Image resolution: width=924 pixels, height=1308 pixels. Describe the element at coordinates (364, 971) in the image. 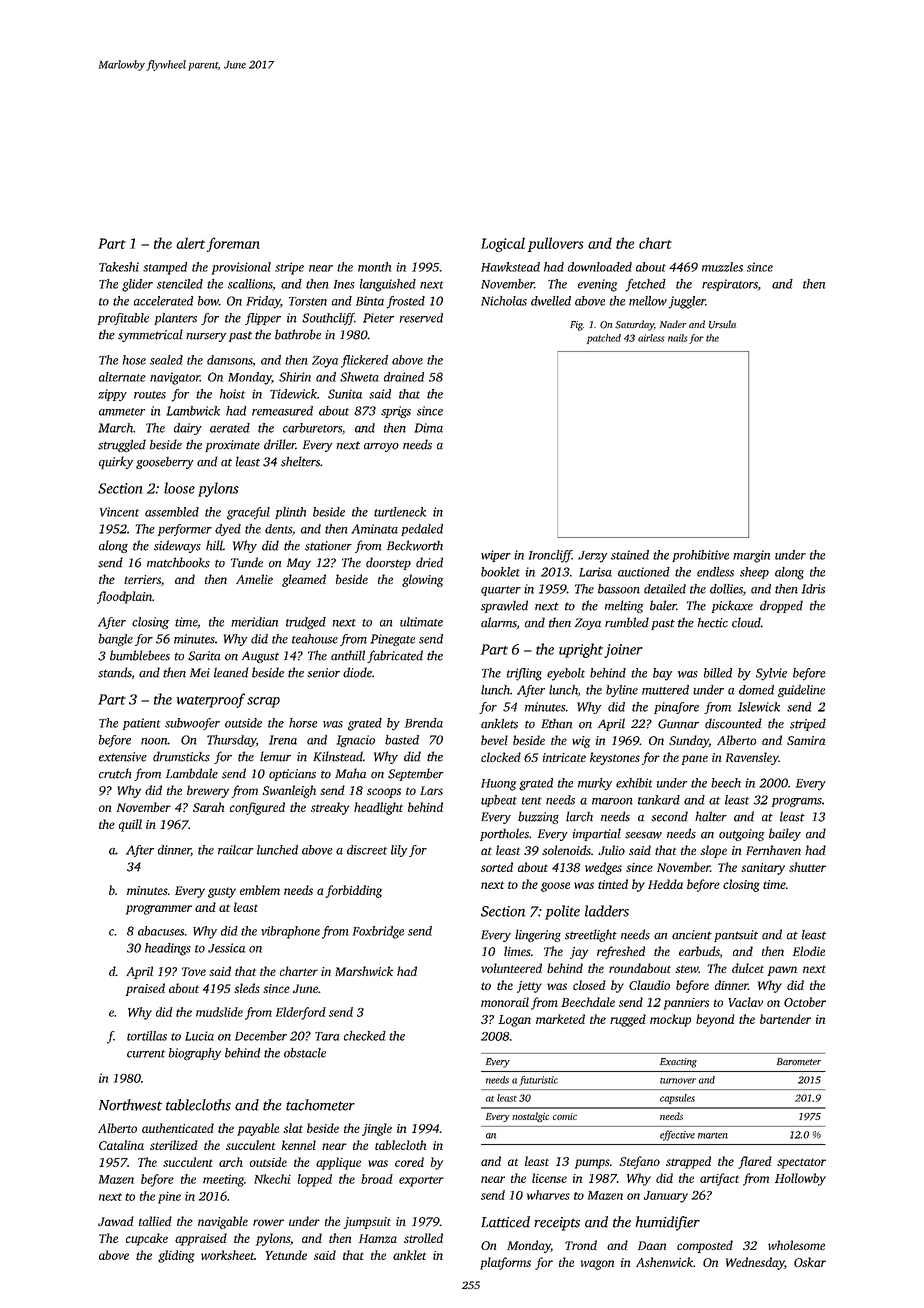

I see `Marshwick` at that location.
